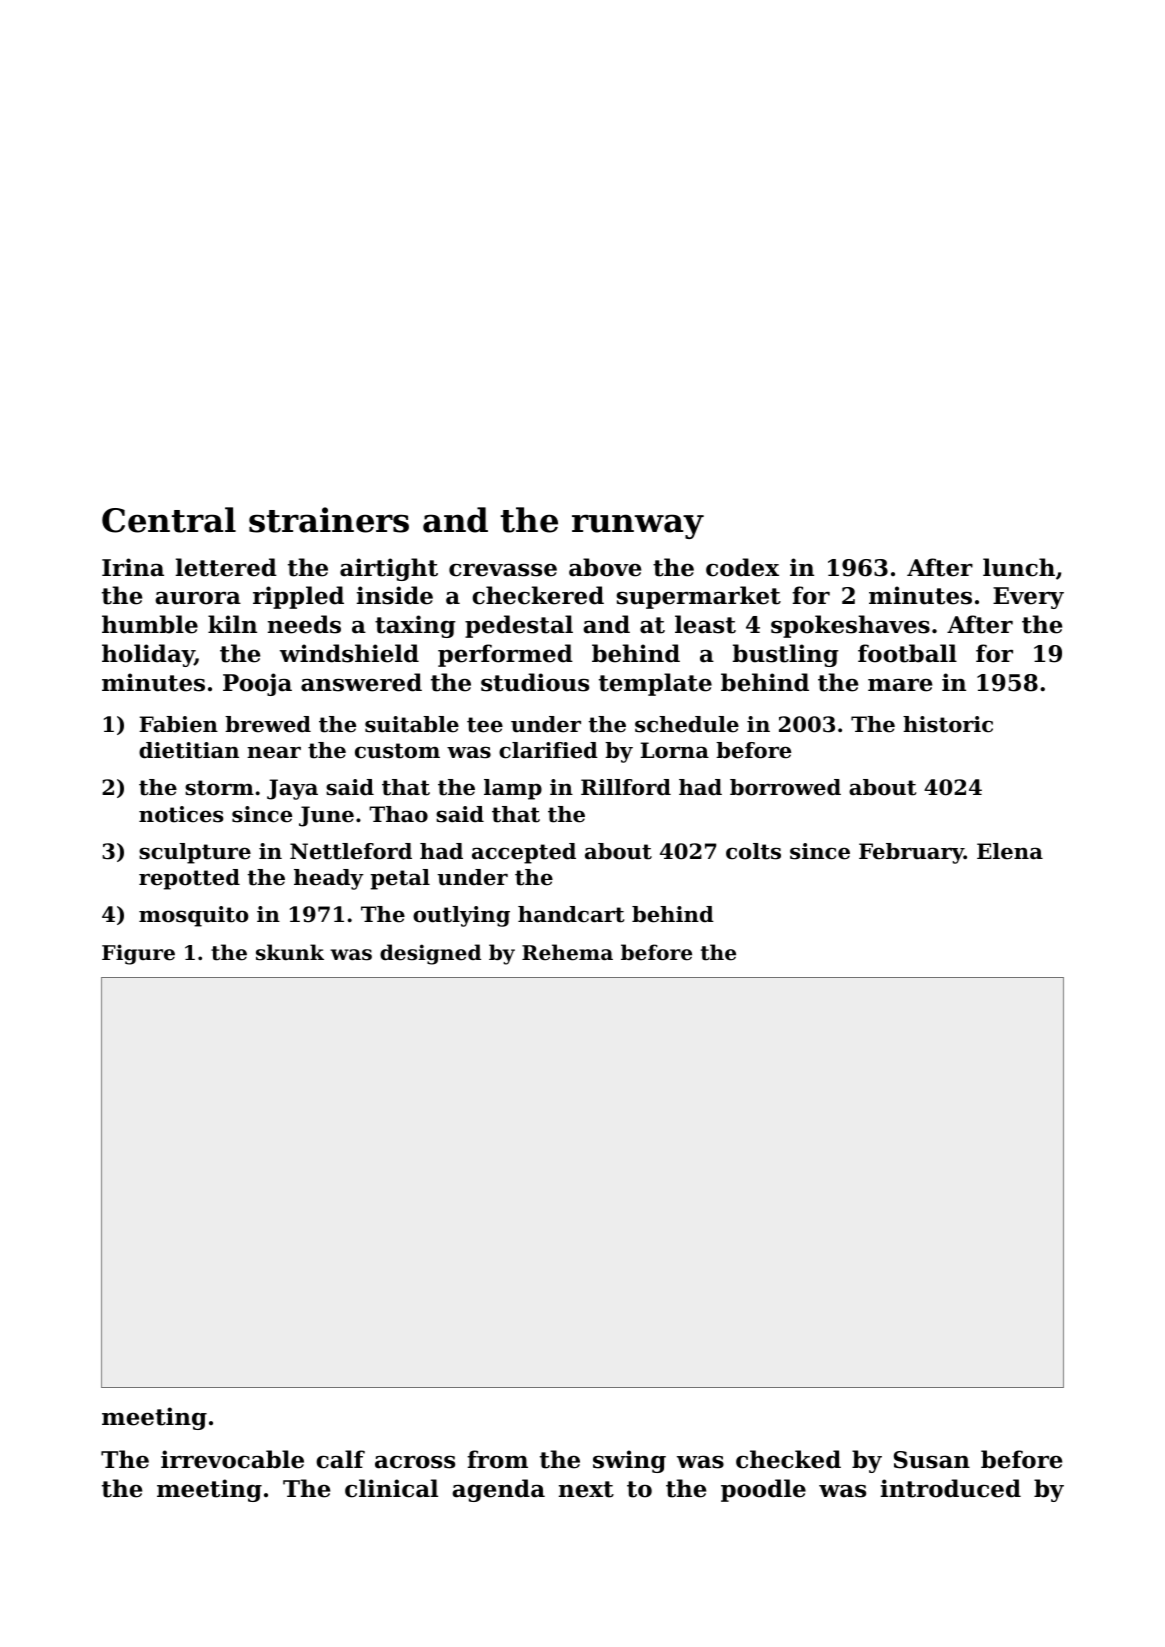  What do you see at coordinates (788, 1459) in the page?
I see `checked` at bounding box center [788, 1459].
